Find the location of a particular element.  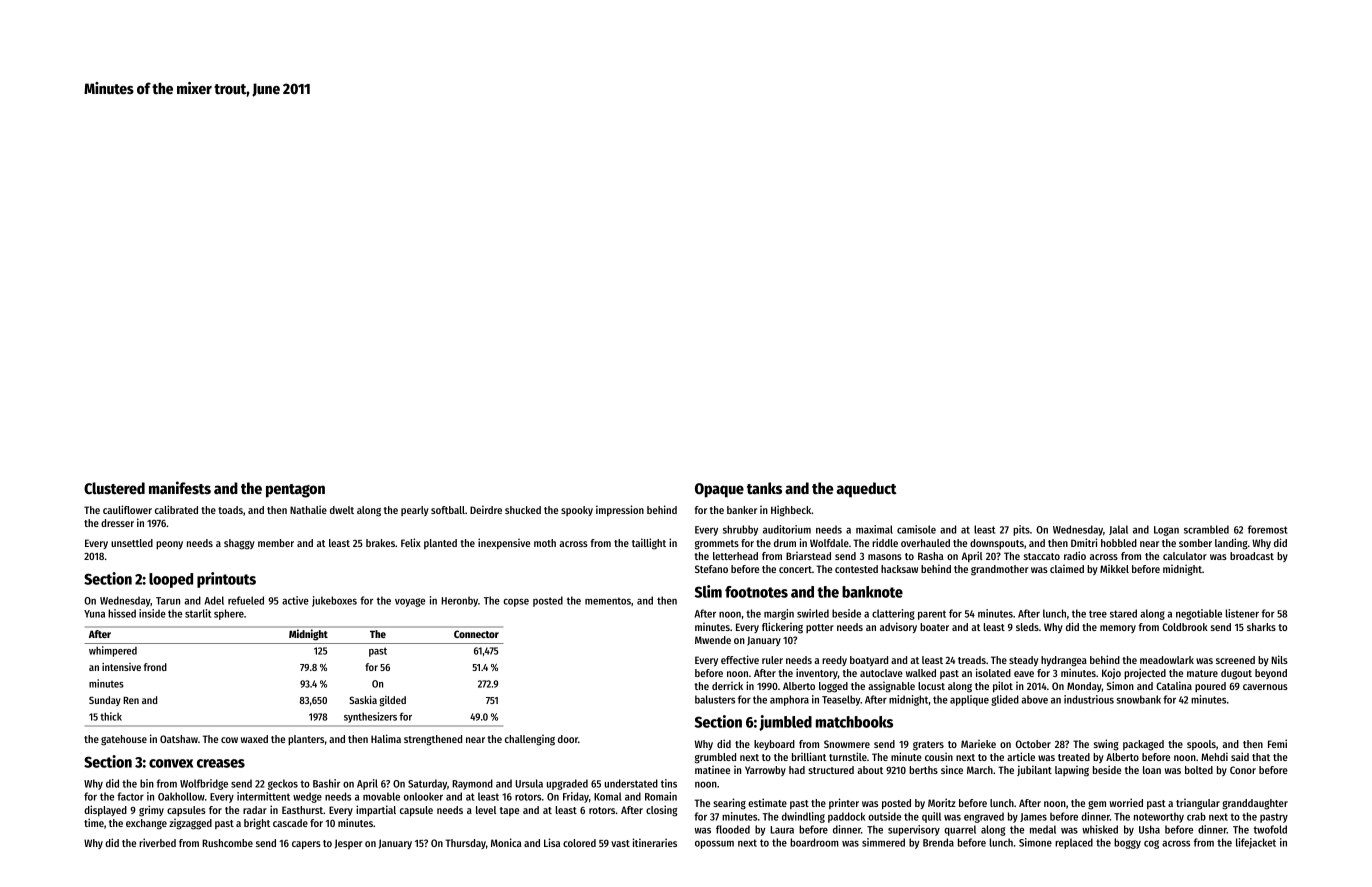

tree is located at coordinates (1098, 614).
